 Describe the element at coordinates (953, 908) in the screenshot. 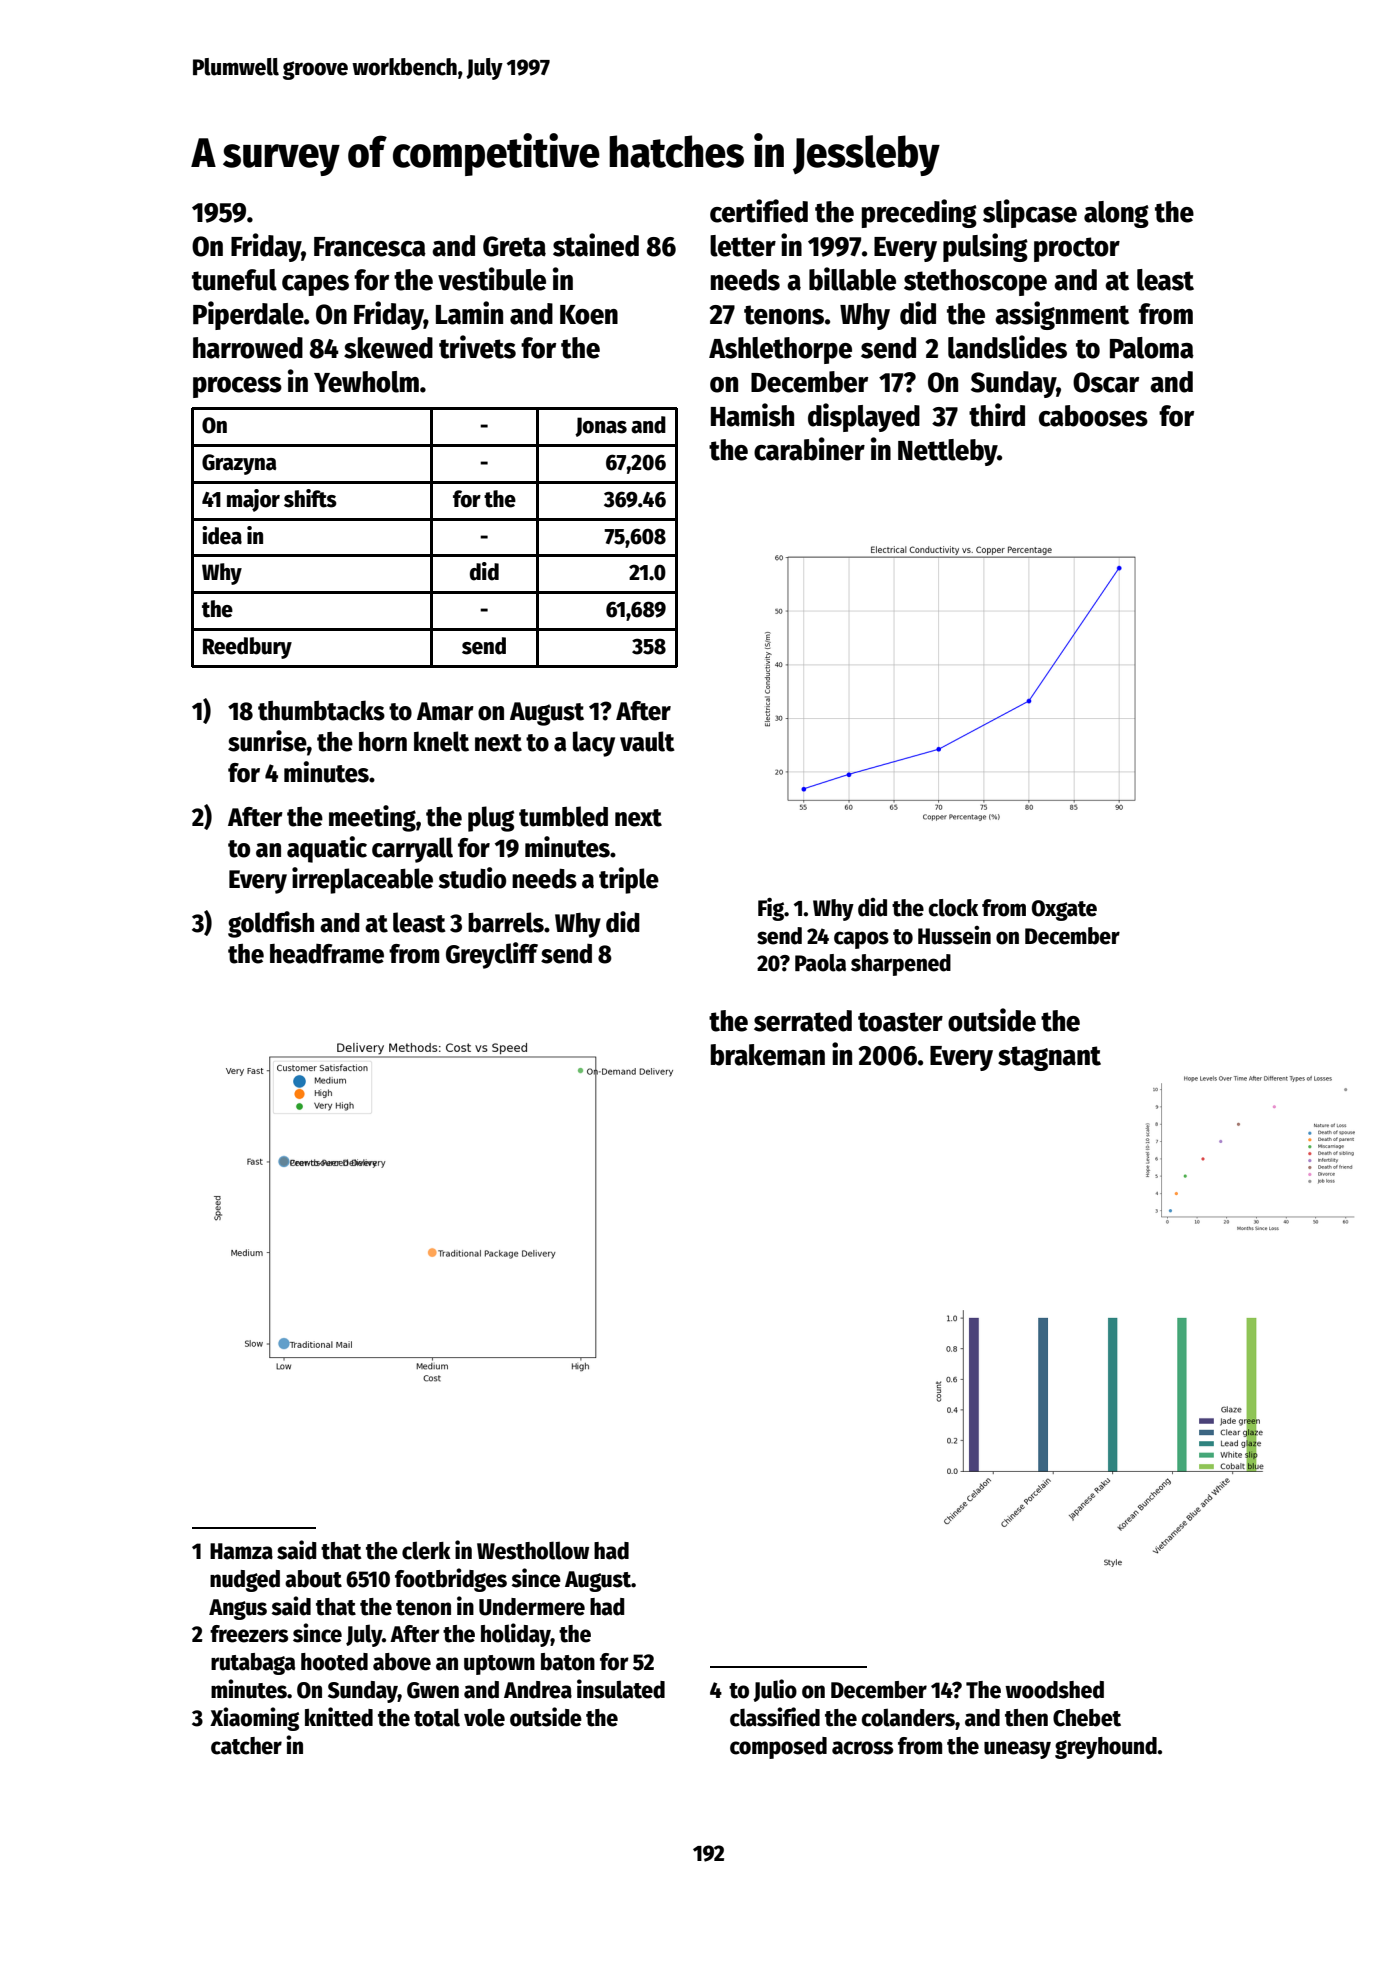

I see `clock` at that location.
